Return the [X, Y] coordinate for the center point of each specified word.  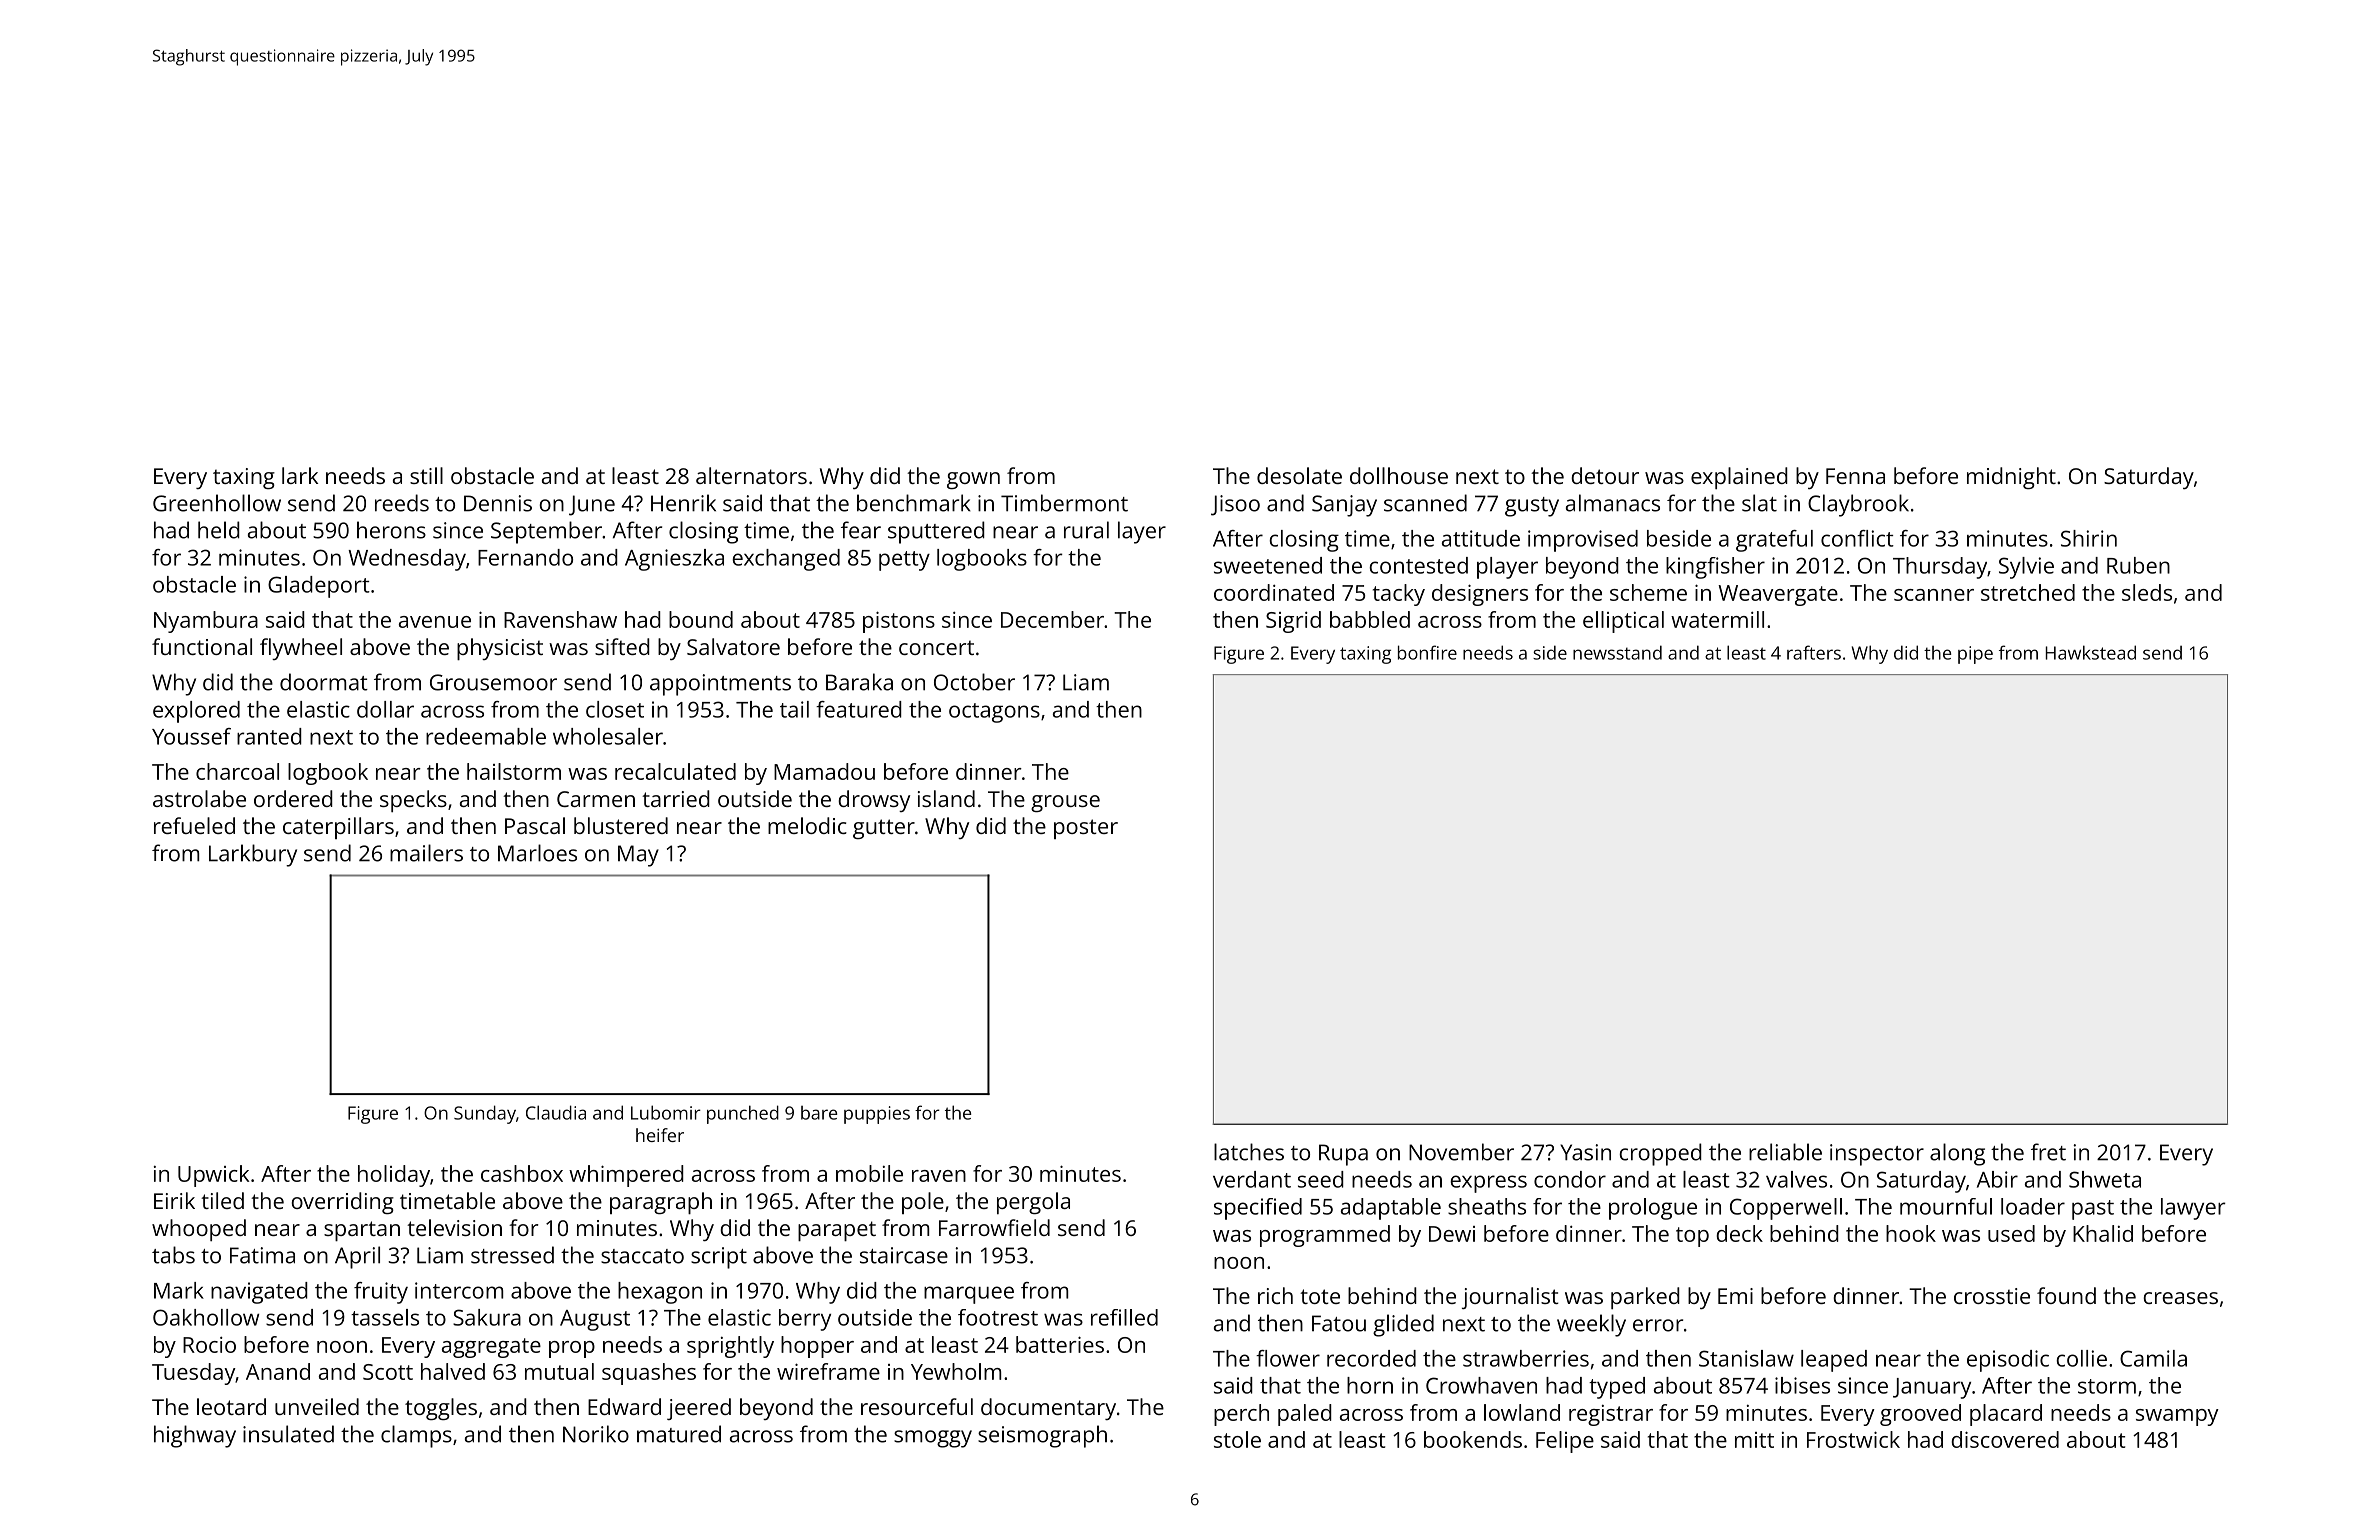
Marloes [537, 853]
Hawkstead [2091, 652]
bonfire [1427, 652]
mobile [869, 1173]
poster [1086, 829]
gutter [884, 829]
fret [2048, 1152]
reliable [1785, 1152]
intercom [459, 1290]
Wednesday [407, 560]
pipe [1975, 655]
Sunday [485, 1114]
